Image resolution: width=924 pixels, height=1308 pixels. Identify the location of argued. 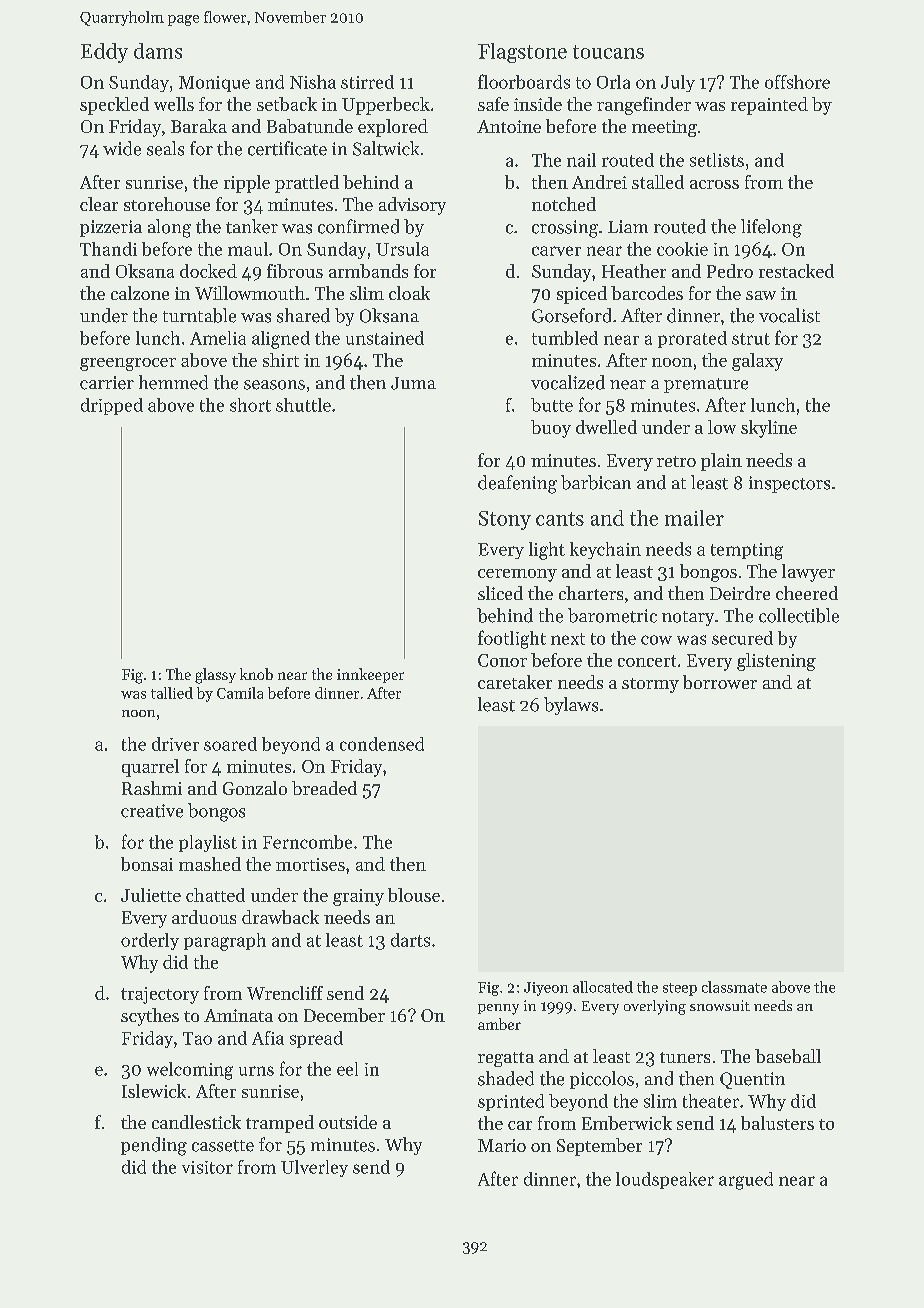
(746, 1181).
